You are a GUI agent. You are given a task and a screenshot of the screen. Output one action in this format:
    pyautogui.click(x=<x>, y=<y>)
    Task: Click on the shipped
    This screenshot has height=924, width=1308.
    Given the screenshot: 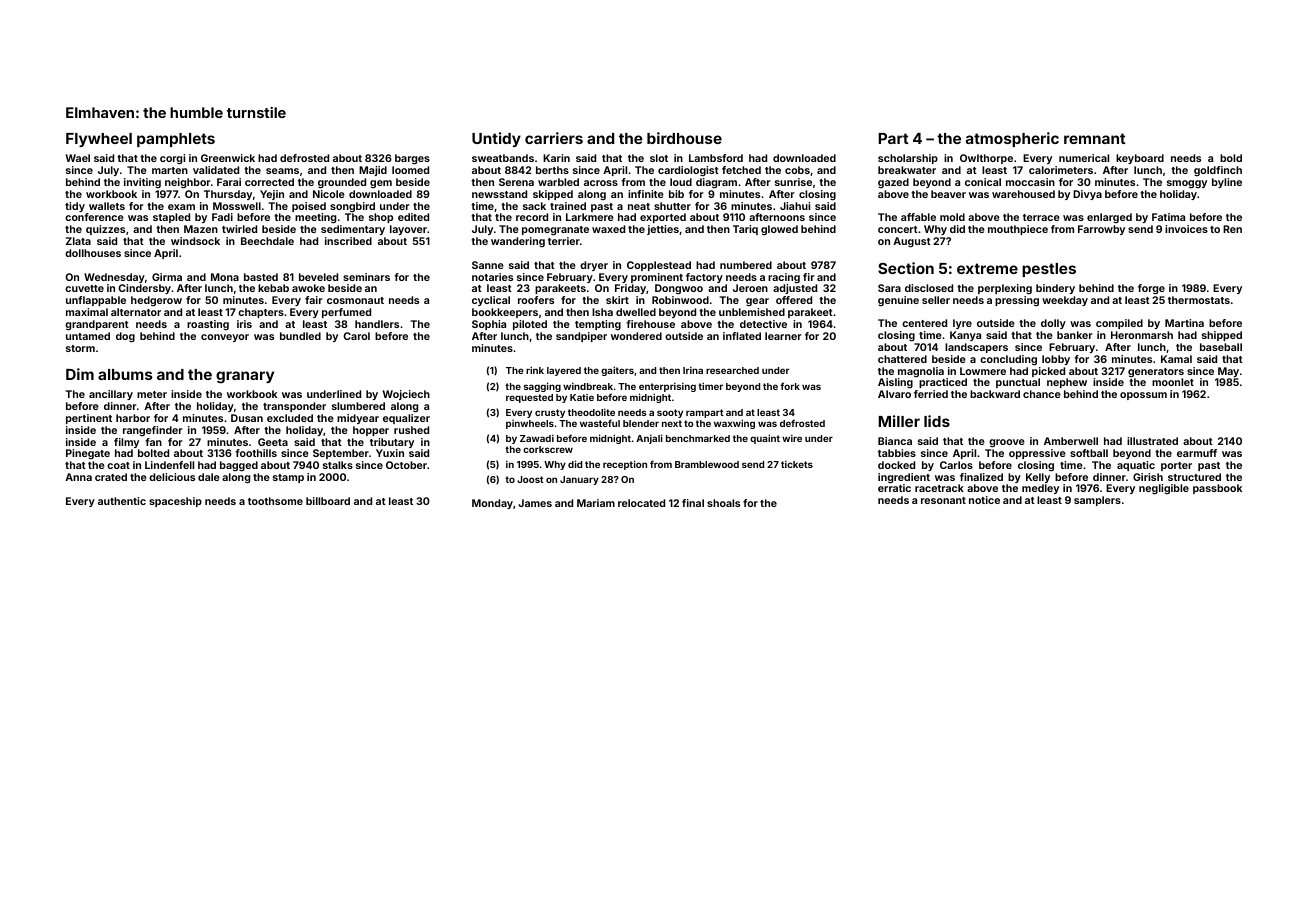 What is the action you would take?
    pyautogui.click(x=1222, y=336)
